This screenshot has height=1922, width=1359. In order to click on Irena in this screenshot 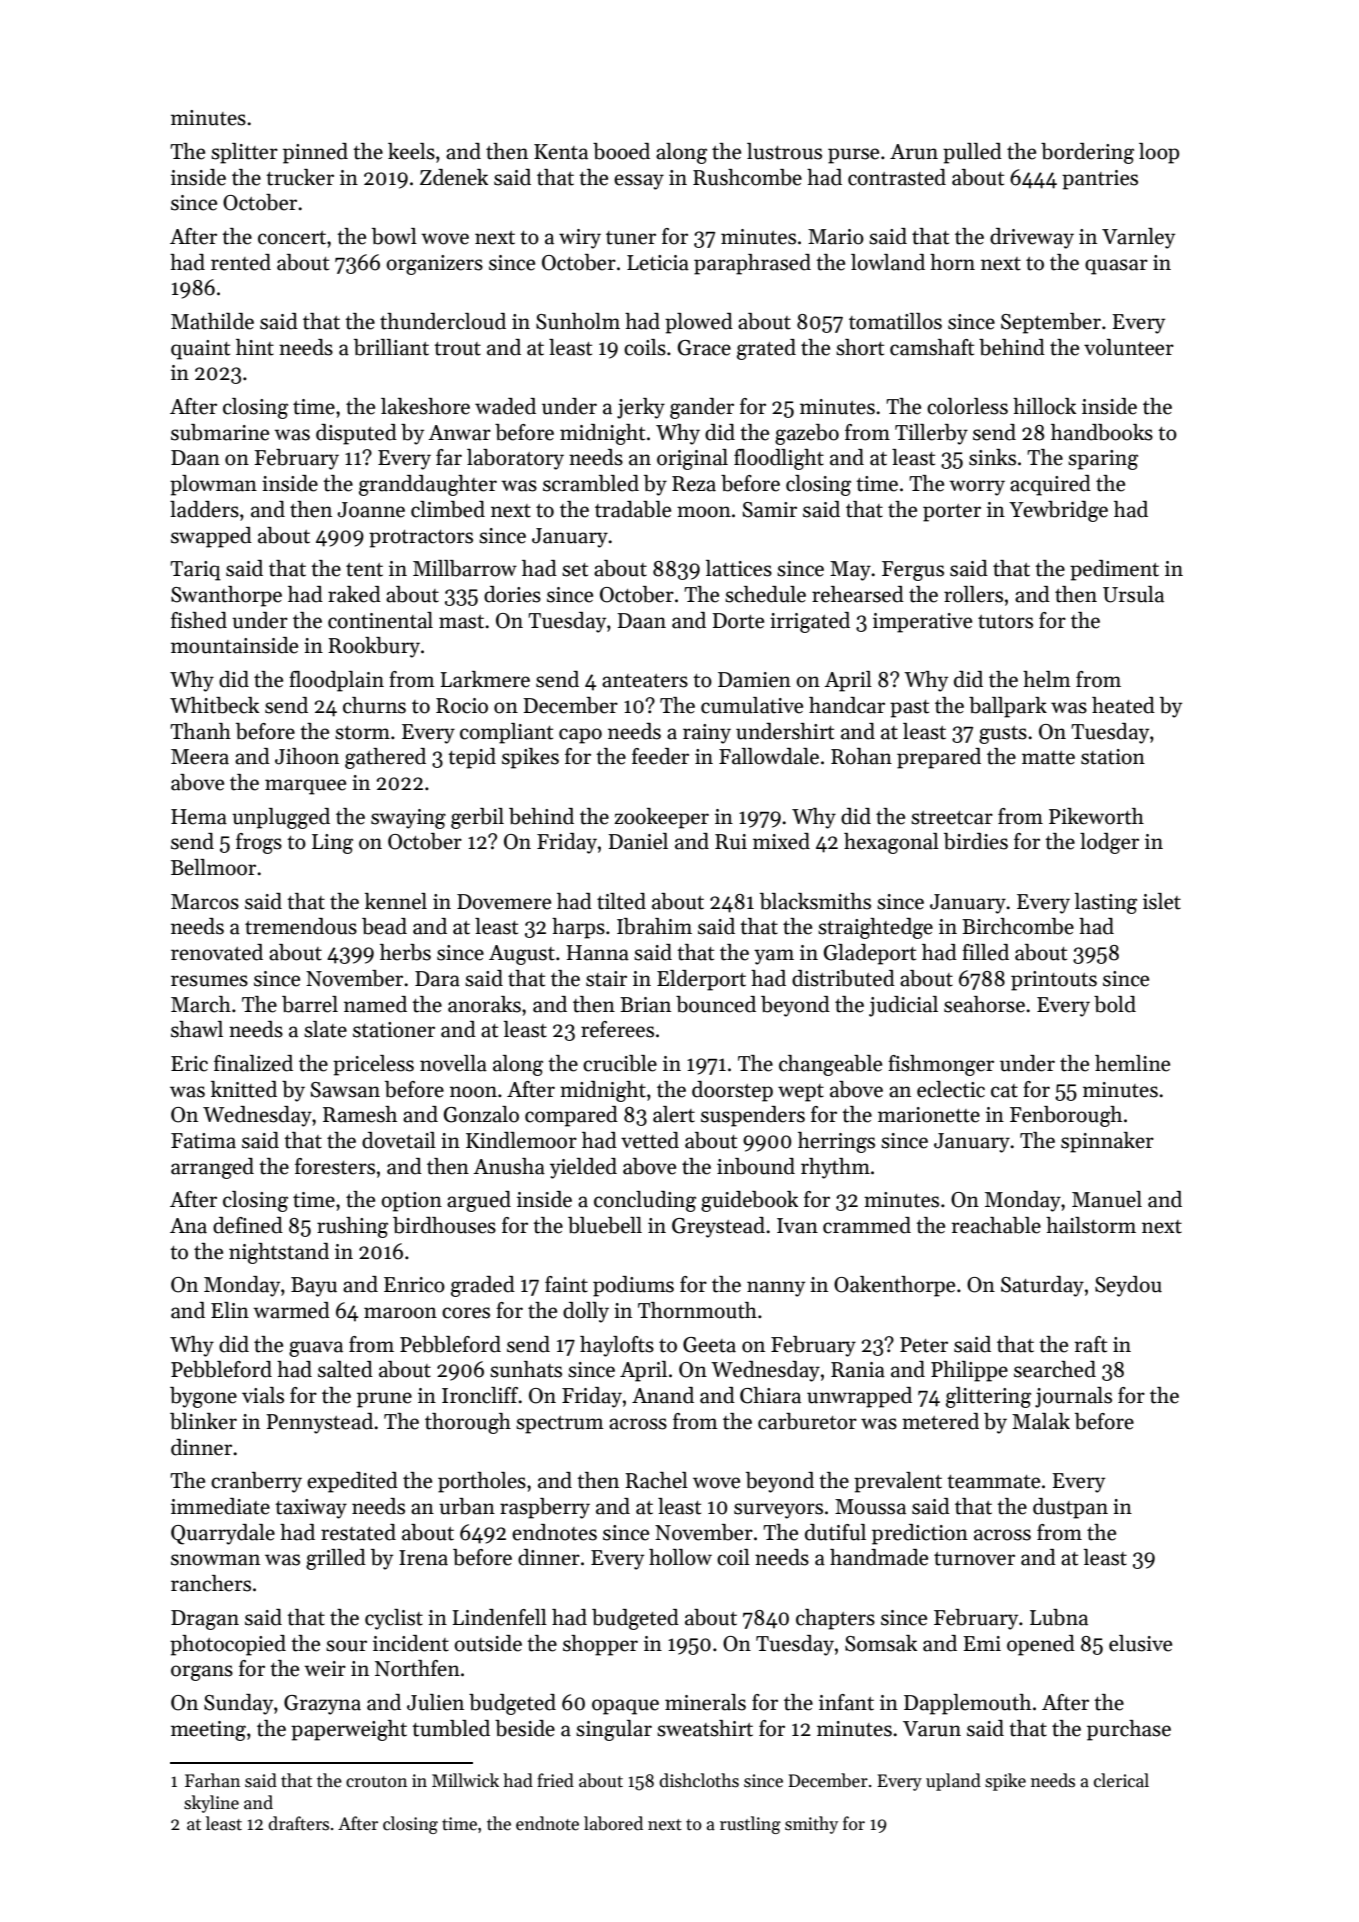, I will do `click(423, 1558)`.
